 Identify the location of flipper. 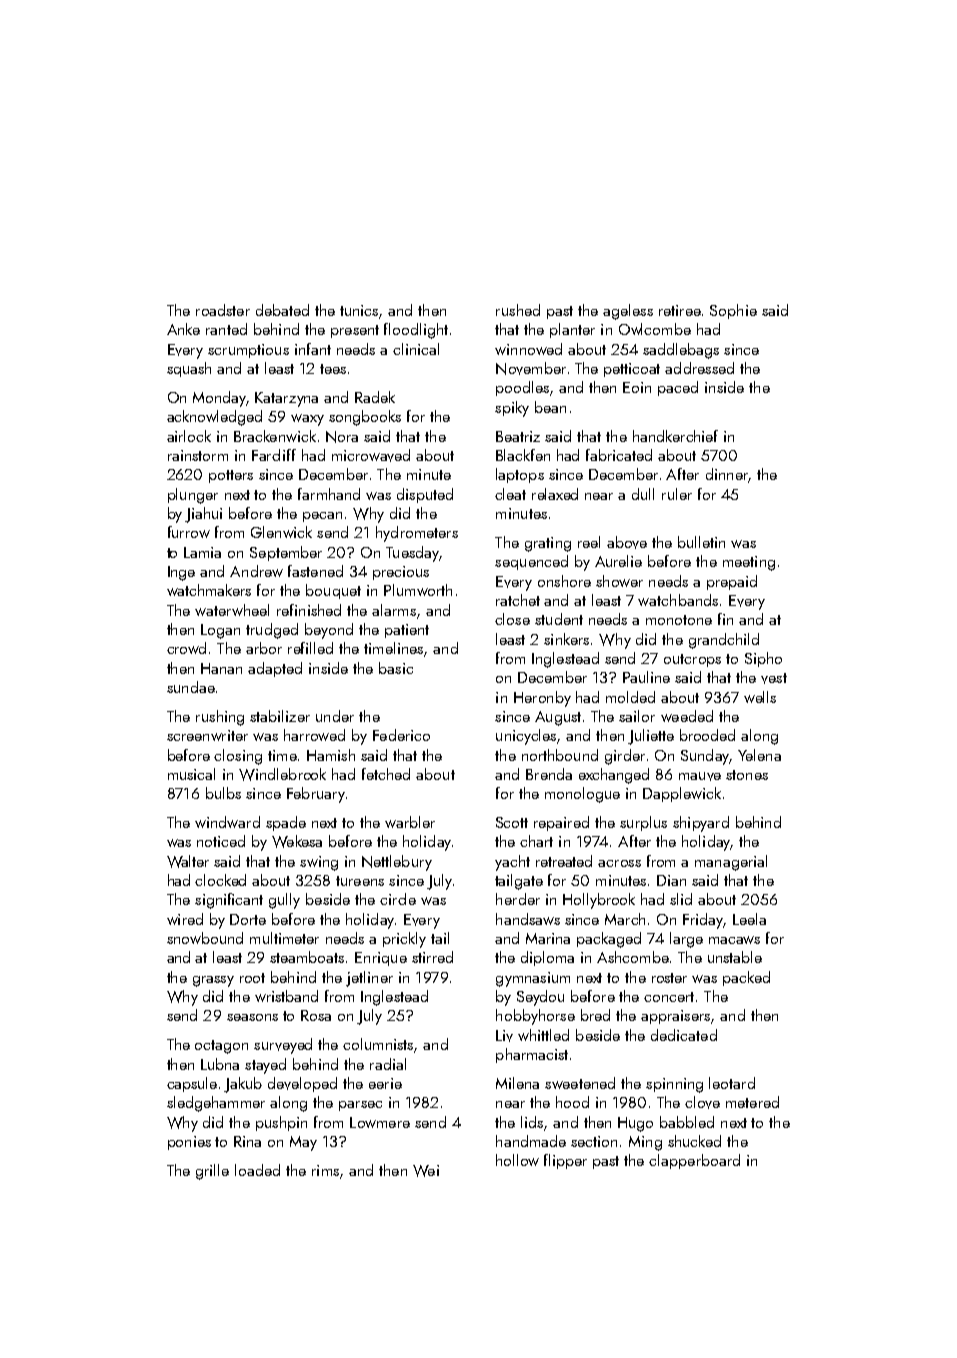
(565, 1161).
